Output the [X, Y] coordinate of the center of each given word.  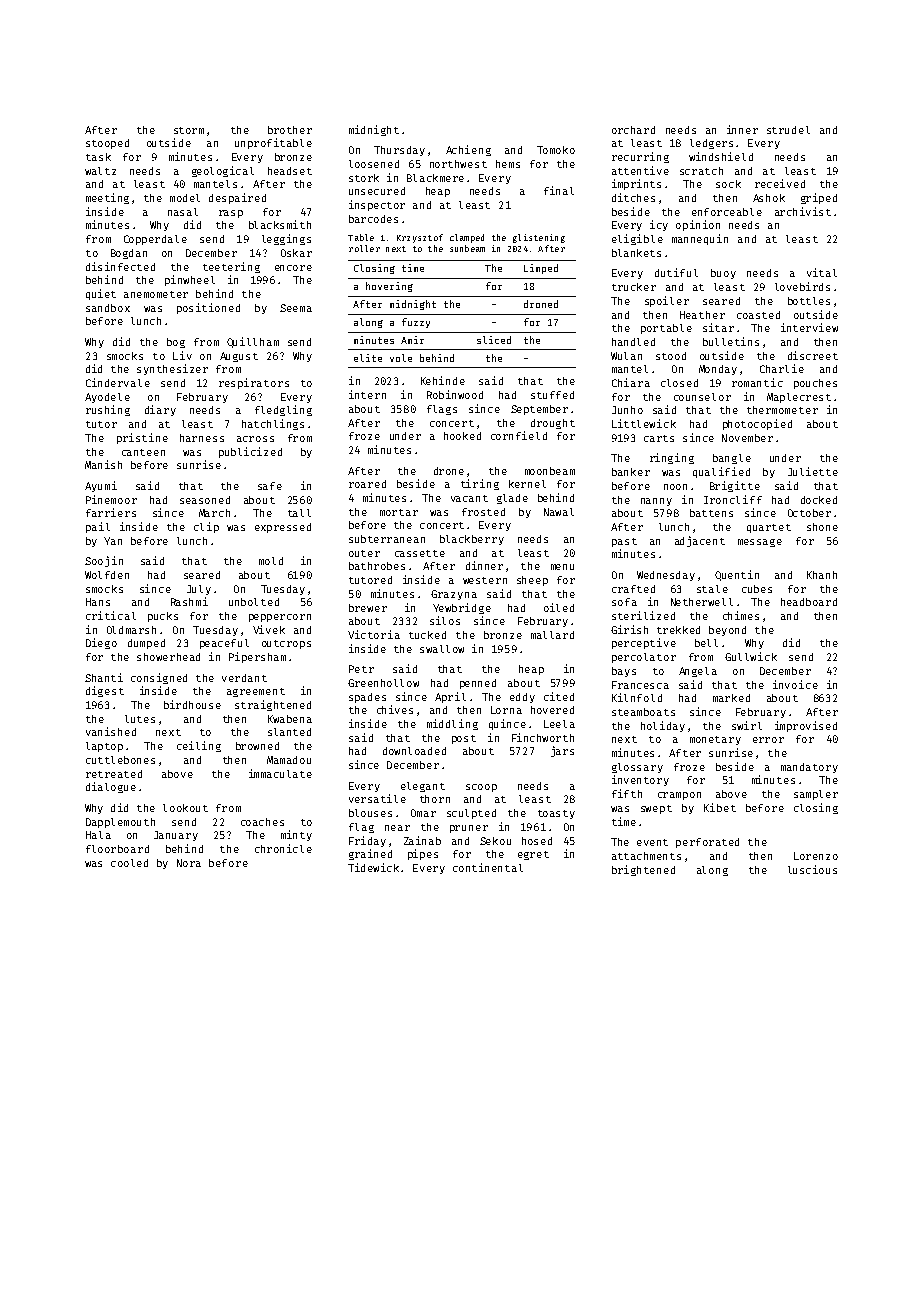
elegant [423, 787]
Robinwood [455, 394]
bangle [732, 459]
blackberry [472, 540]
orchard [633, 130]
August [239, 357]
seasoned [205, 500]
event [652, 842]
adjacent [700, 541]
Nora [189, 863]
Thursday [399, 151]
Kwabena [290, 719]
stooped [107, 144]
